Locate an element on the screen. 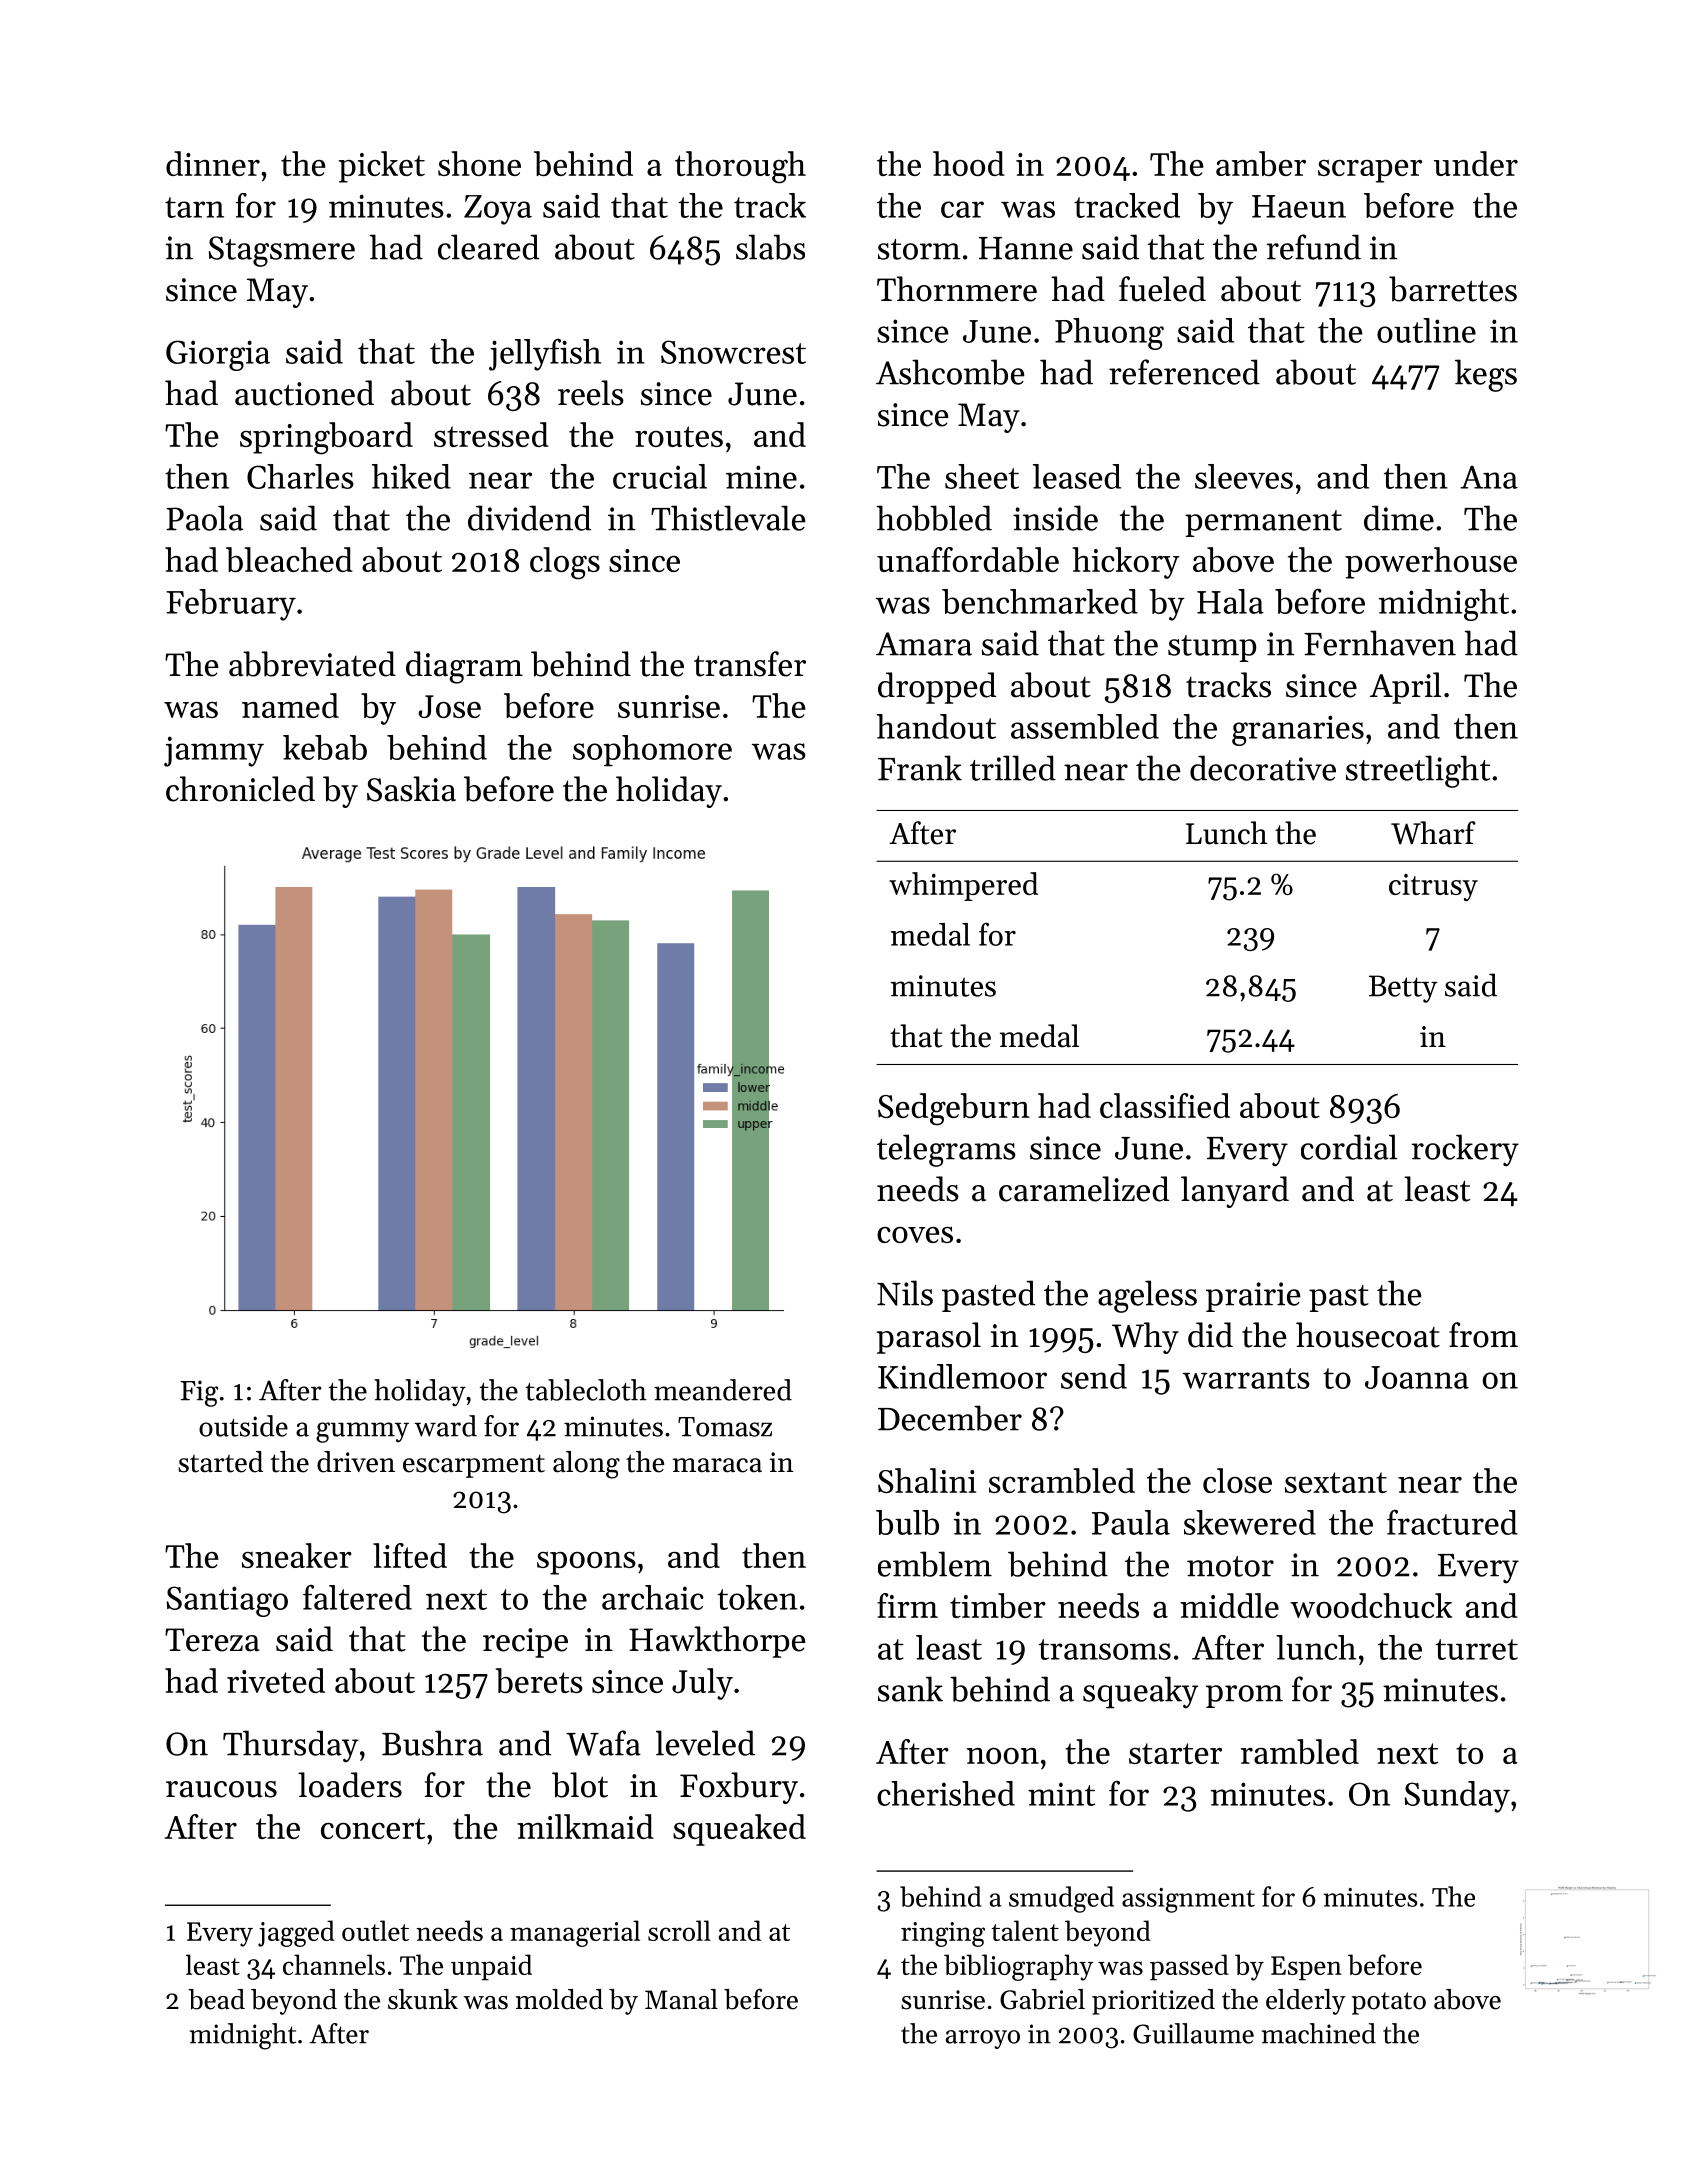 This screenshot has height=2178, width=1683. fueled is located at coordinates (1162, 289).
